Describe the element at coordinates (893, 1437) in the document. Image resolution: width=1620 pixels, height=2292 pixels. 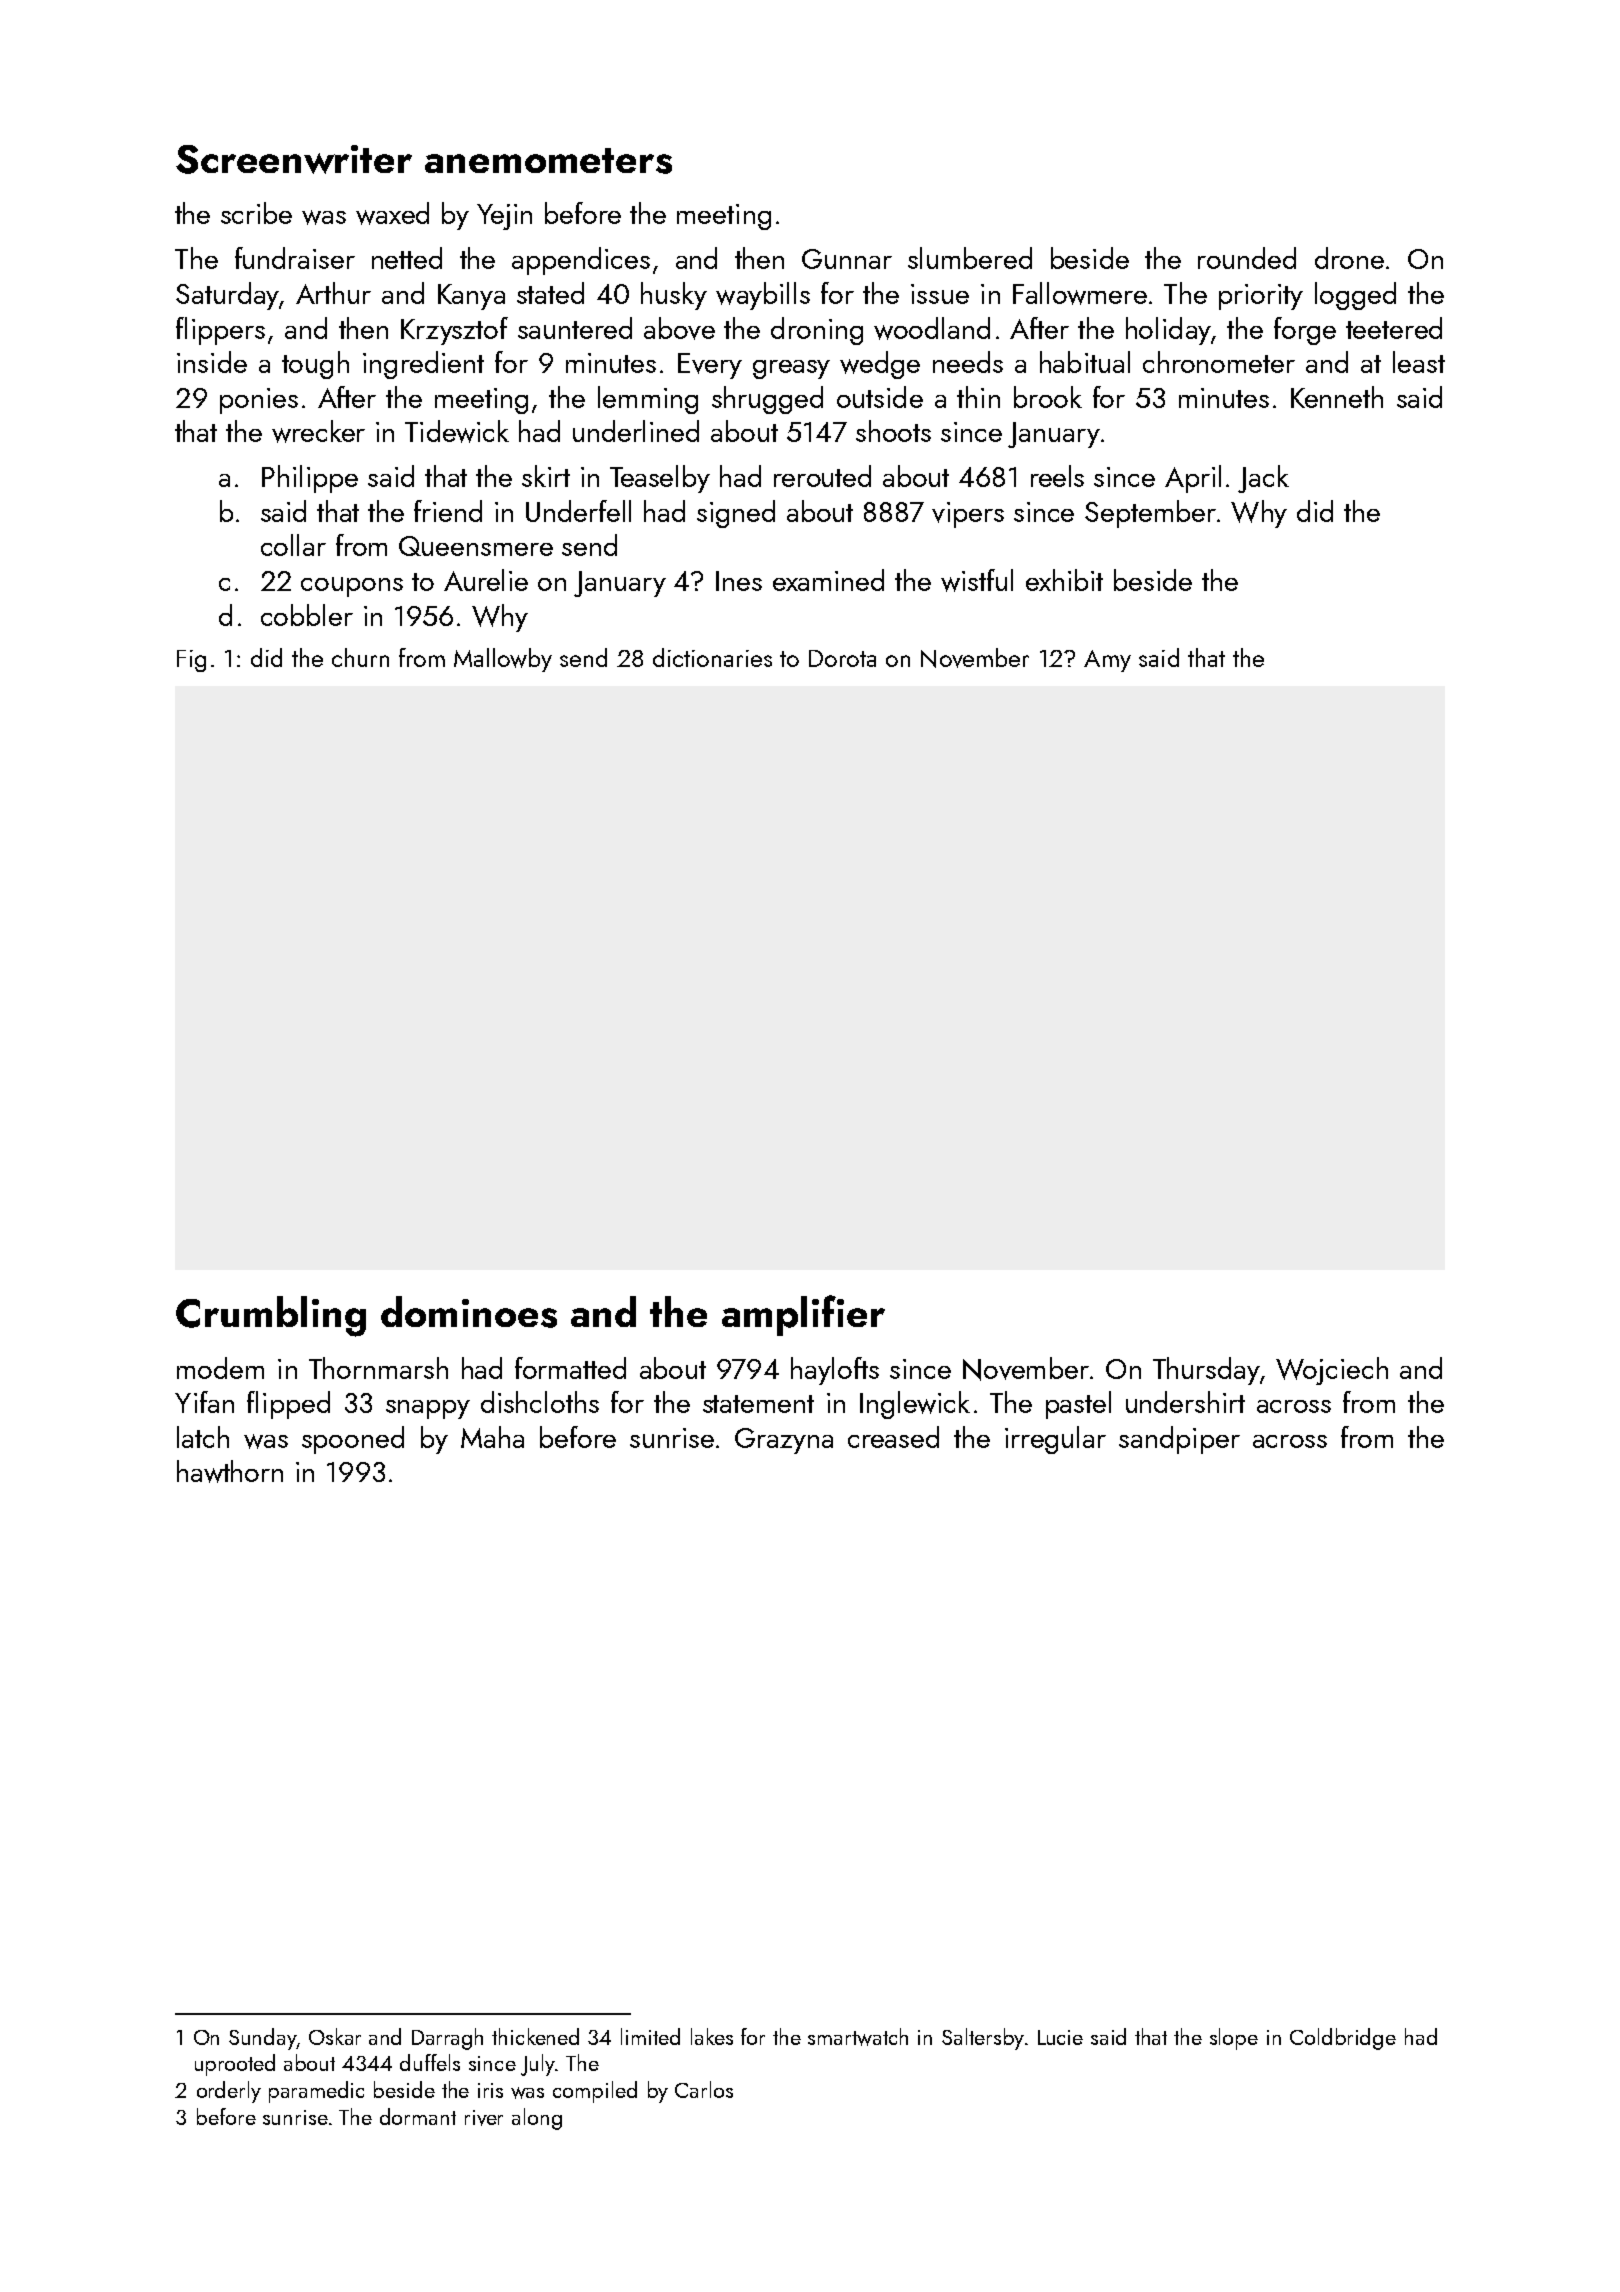
I see `creased` at that location.
